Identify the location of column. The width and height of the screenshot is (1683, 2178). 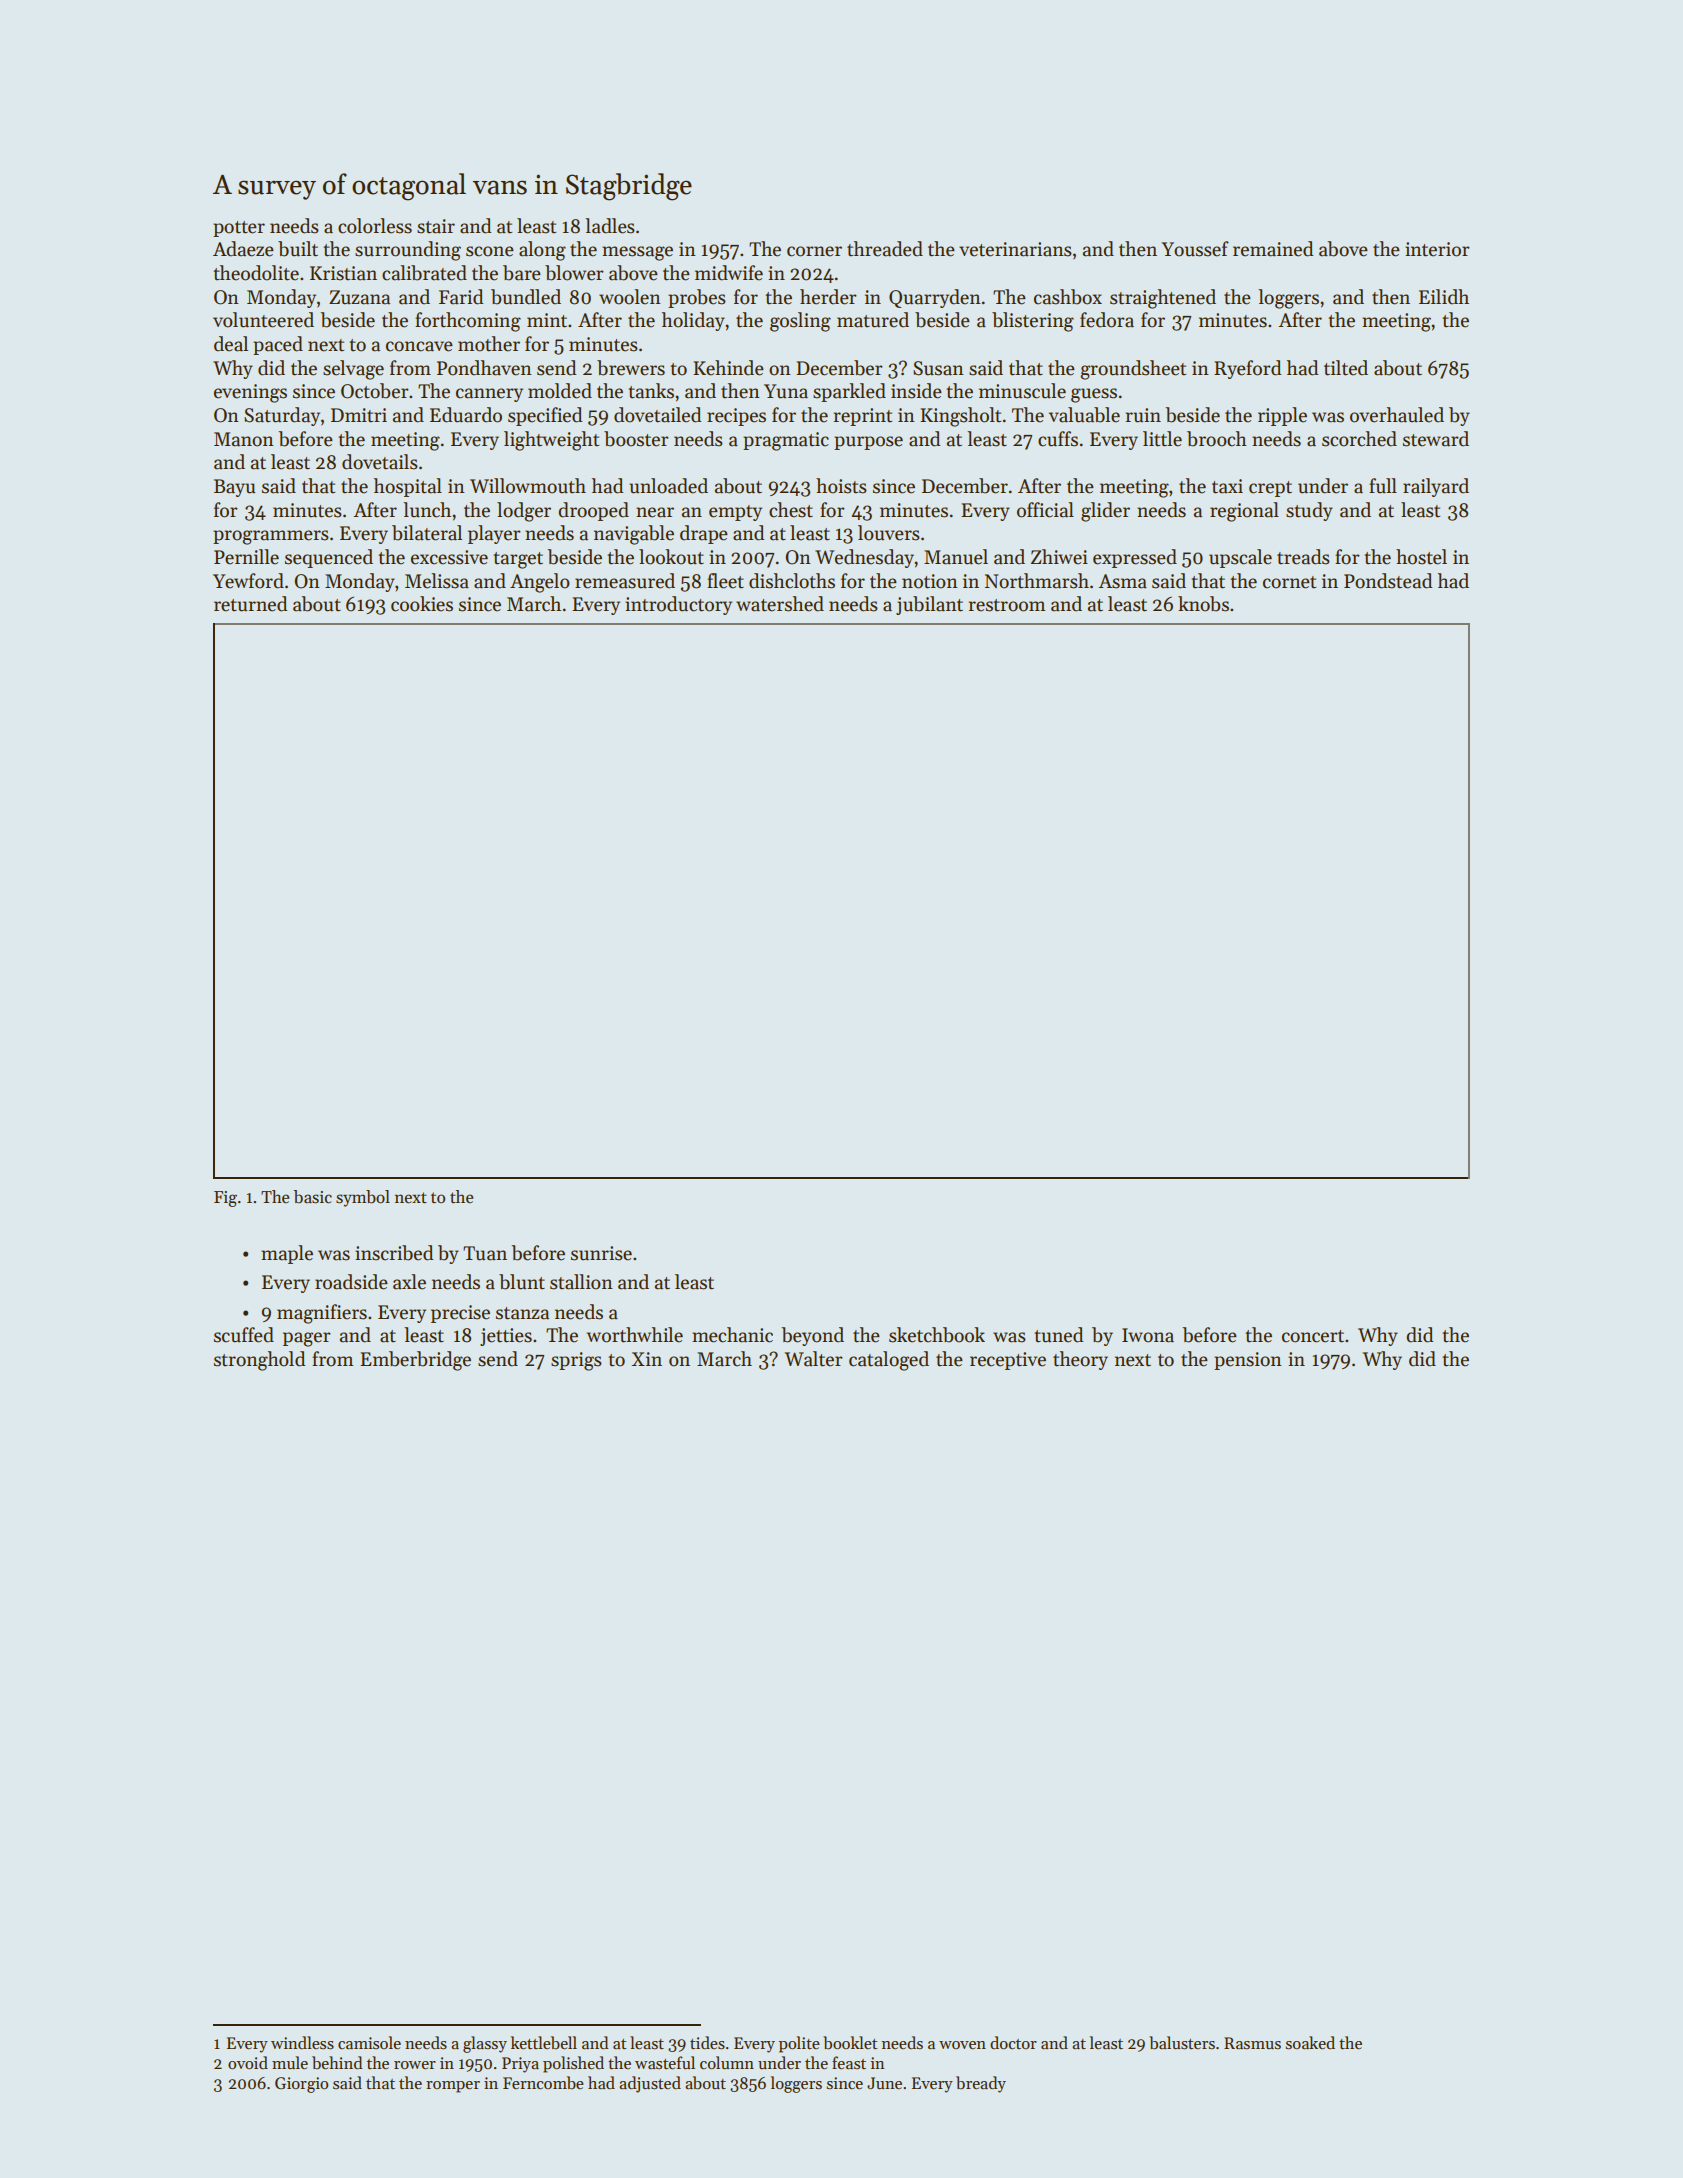
(727, 2063).
